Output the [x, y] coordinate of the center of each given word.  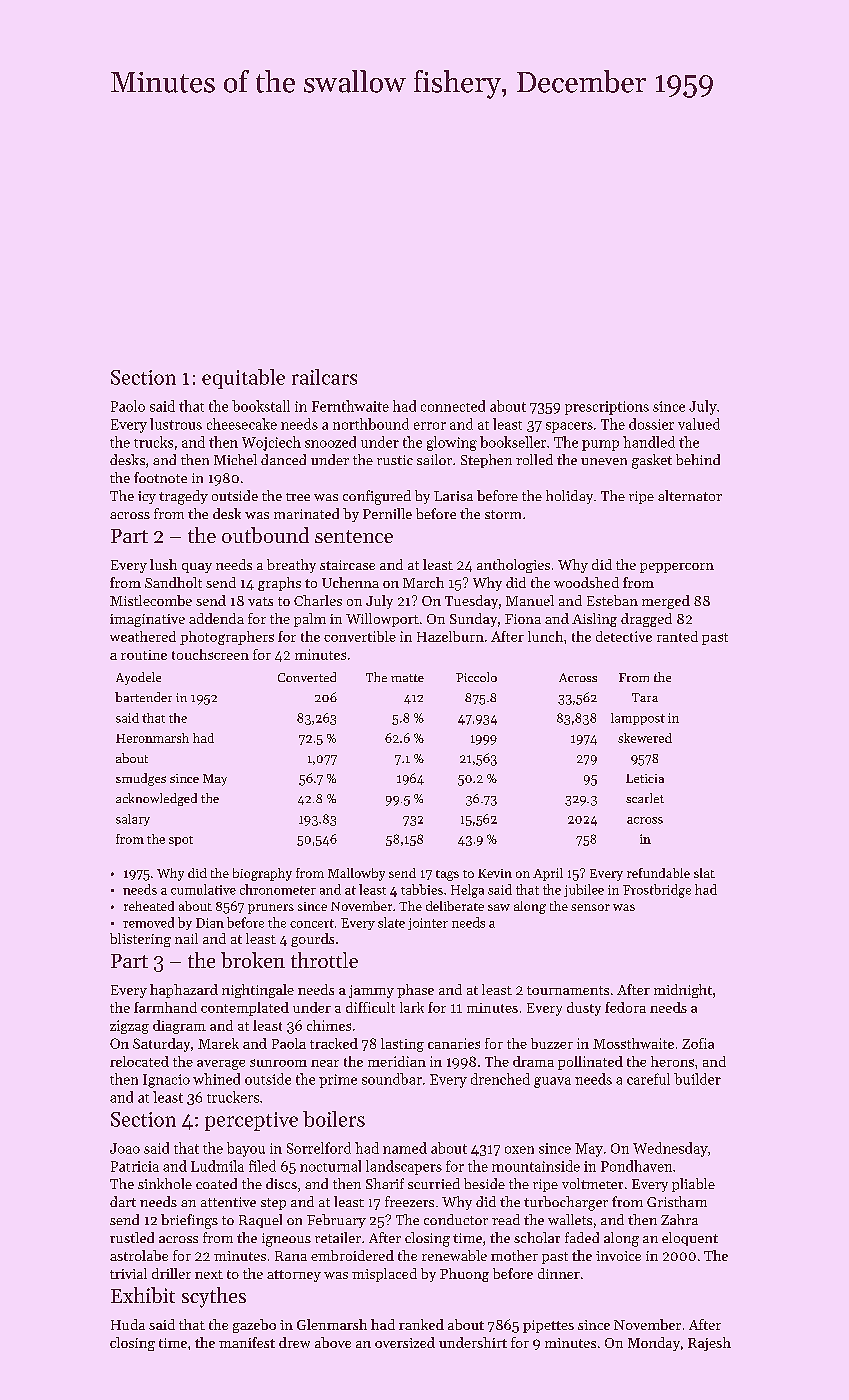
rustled [132, 1237]
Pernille [387, 513]
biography [262, 874]
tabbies [422, 889]
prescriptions [607, 408]
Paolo [128, 406]
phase [415, 991]
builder [697, 1079]
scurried [434, 1183]
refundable [658, 873]
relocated [139, 1061]
